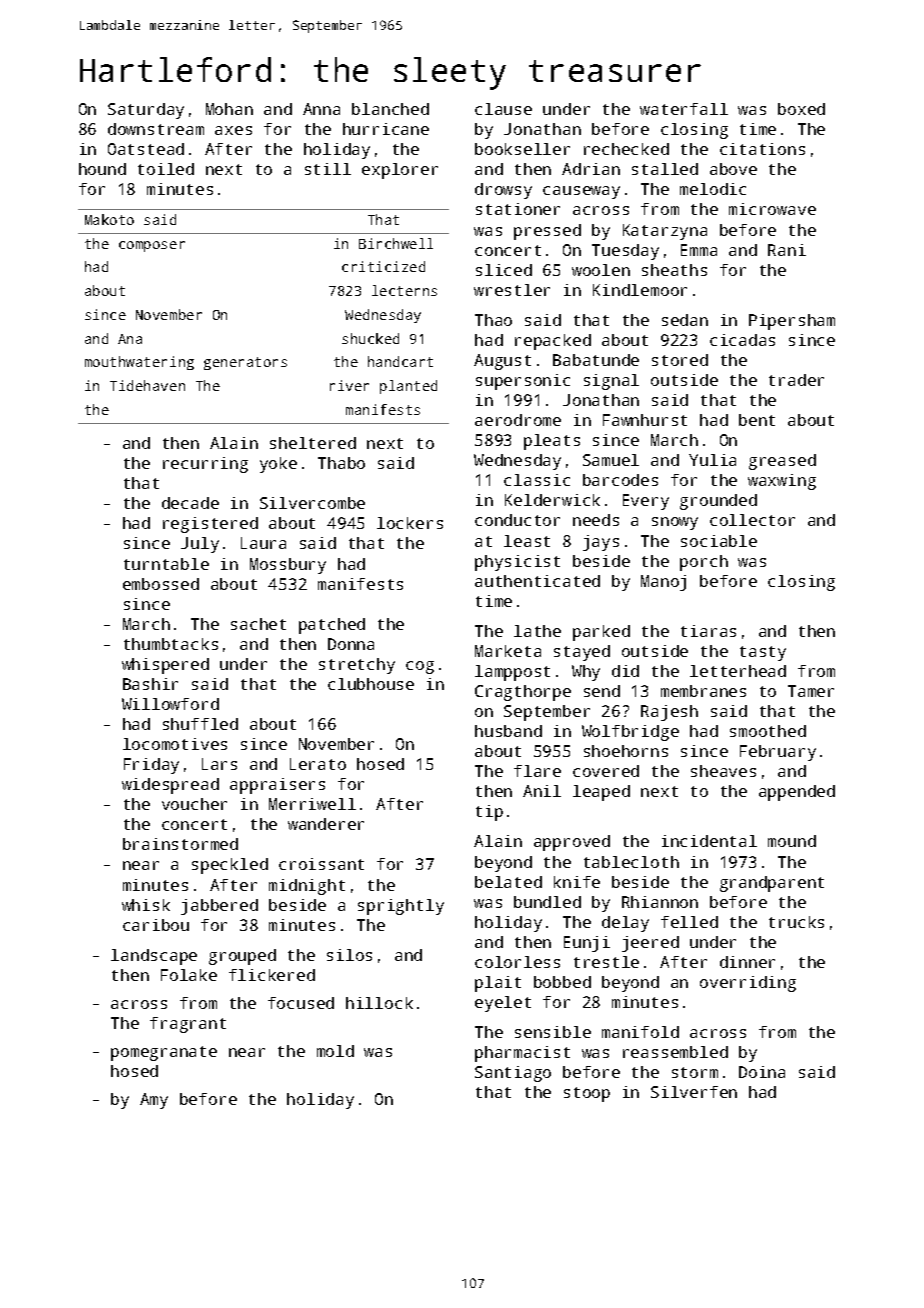 The height and width of the image is (1308, 924). What do you see at coordinates (694, 1092) in the image?
I see `Silverfen` at bounding box center [694, 1092].
